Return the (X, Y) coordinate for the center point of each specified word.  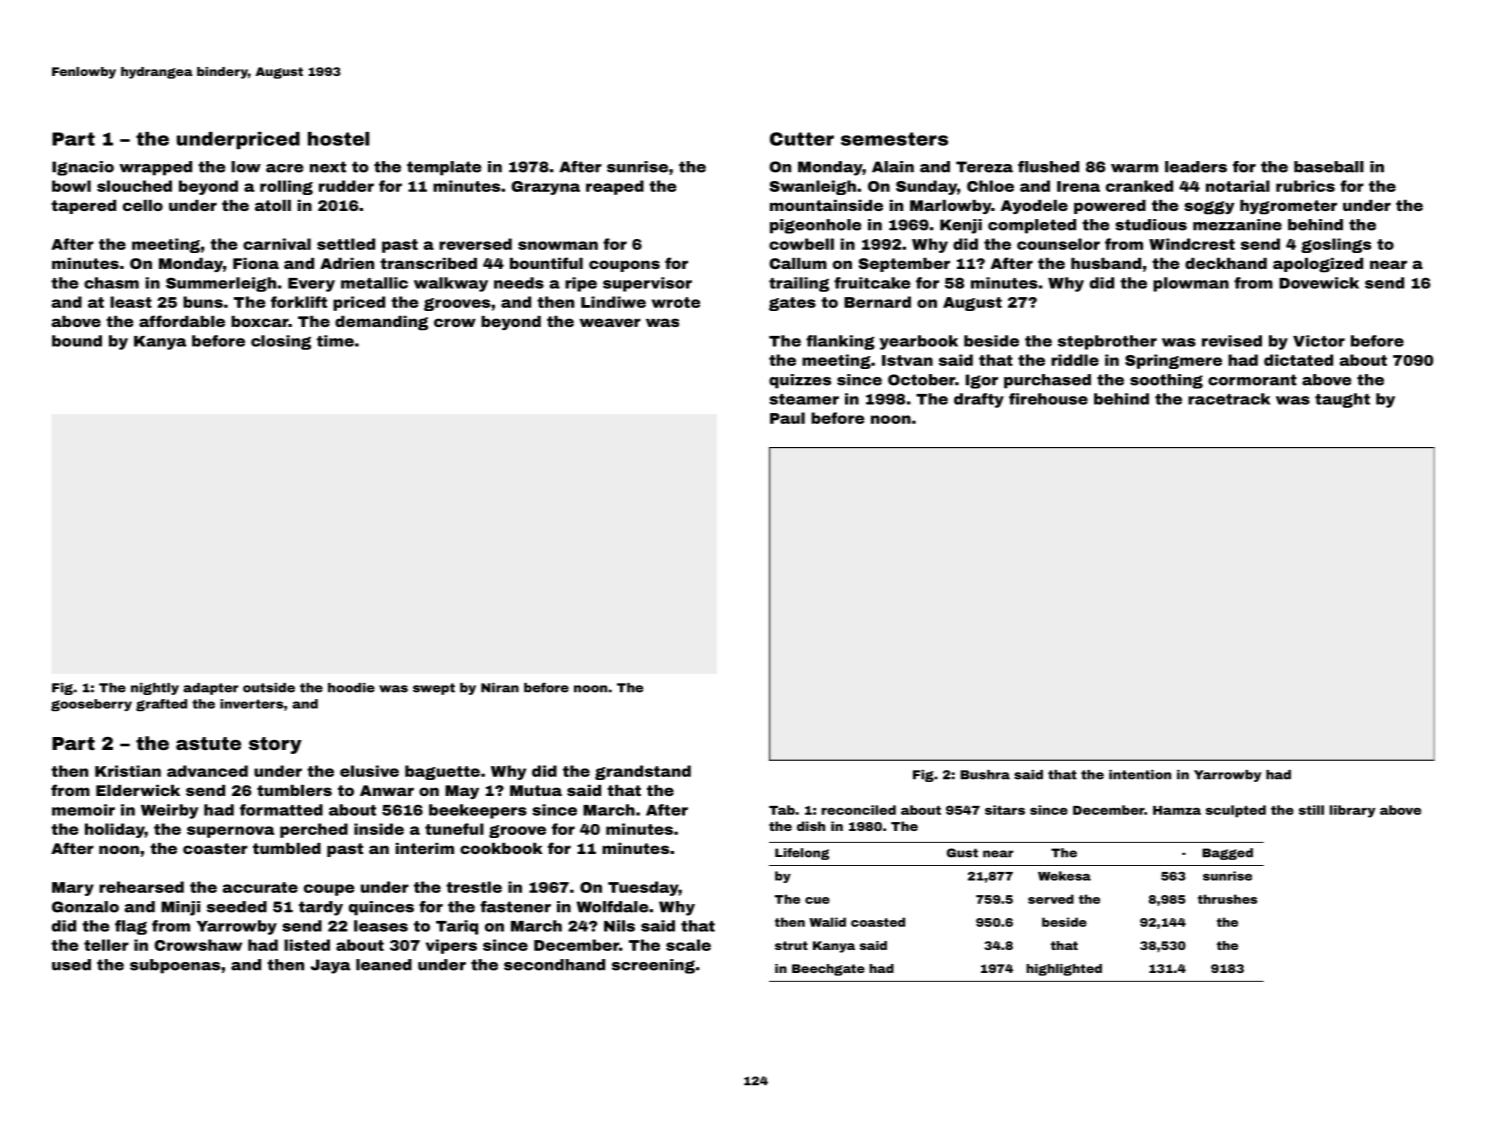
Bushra (985, 775)
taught (1342, 400)
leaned (384, 965)
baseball (1329, 167)
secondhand (554, 965)
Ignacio (83, 168)
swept (434, 689)
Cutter (802, 139)
